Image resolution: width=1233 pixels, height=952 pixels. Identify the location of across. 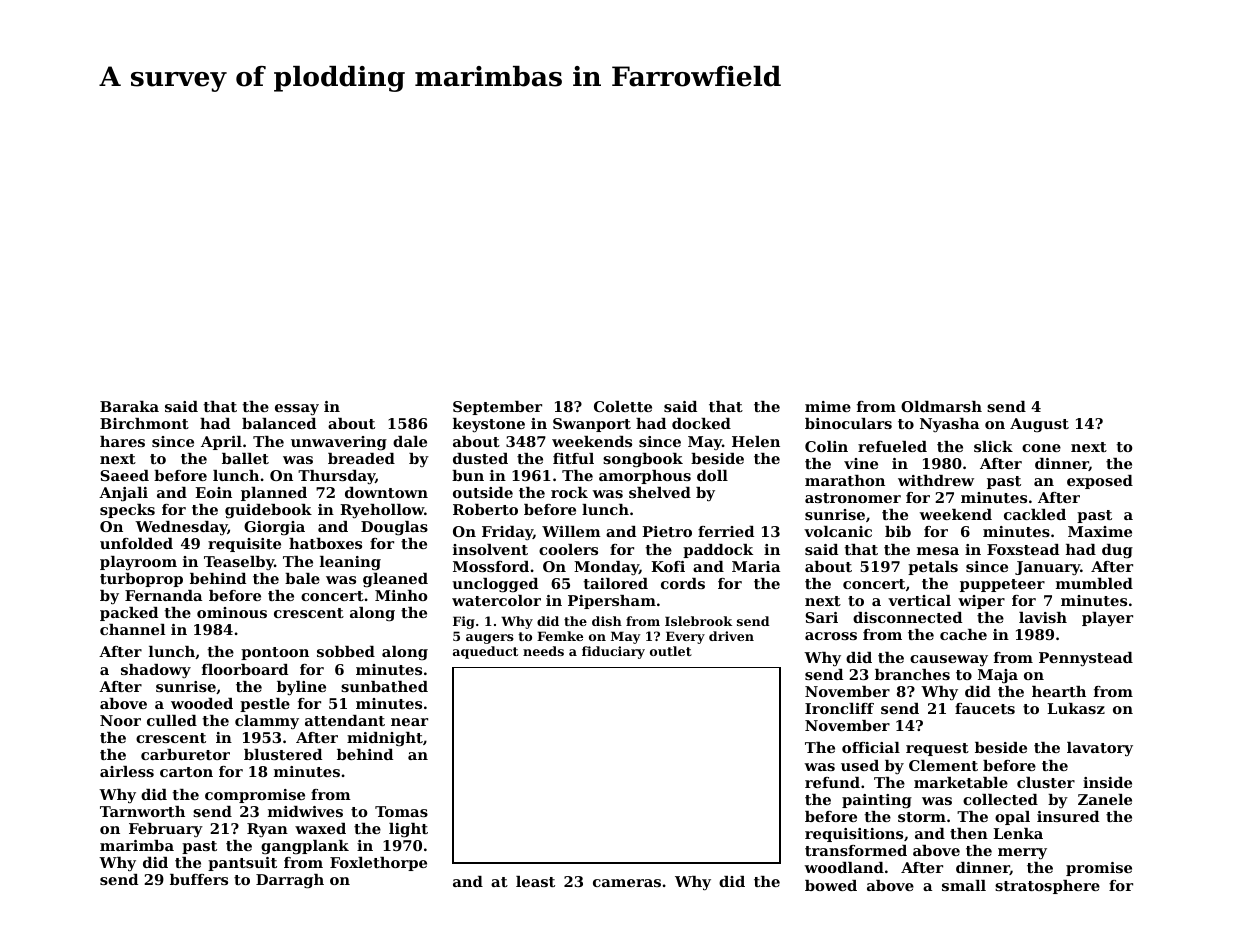
(831, 636).
